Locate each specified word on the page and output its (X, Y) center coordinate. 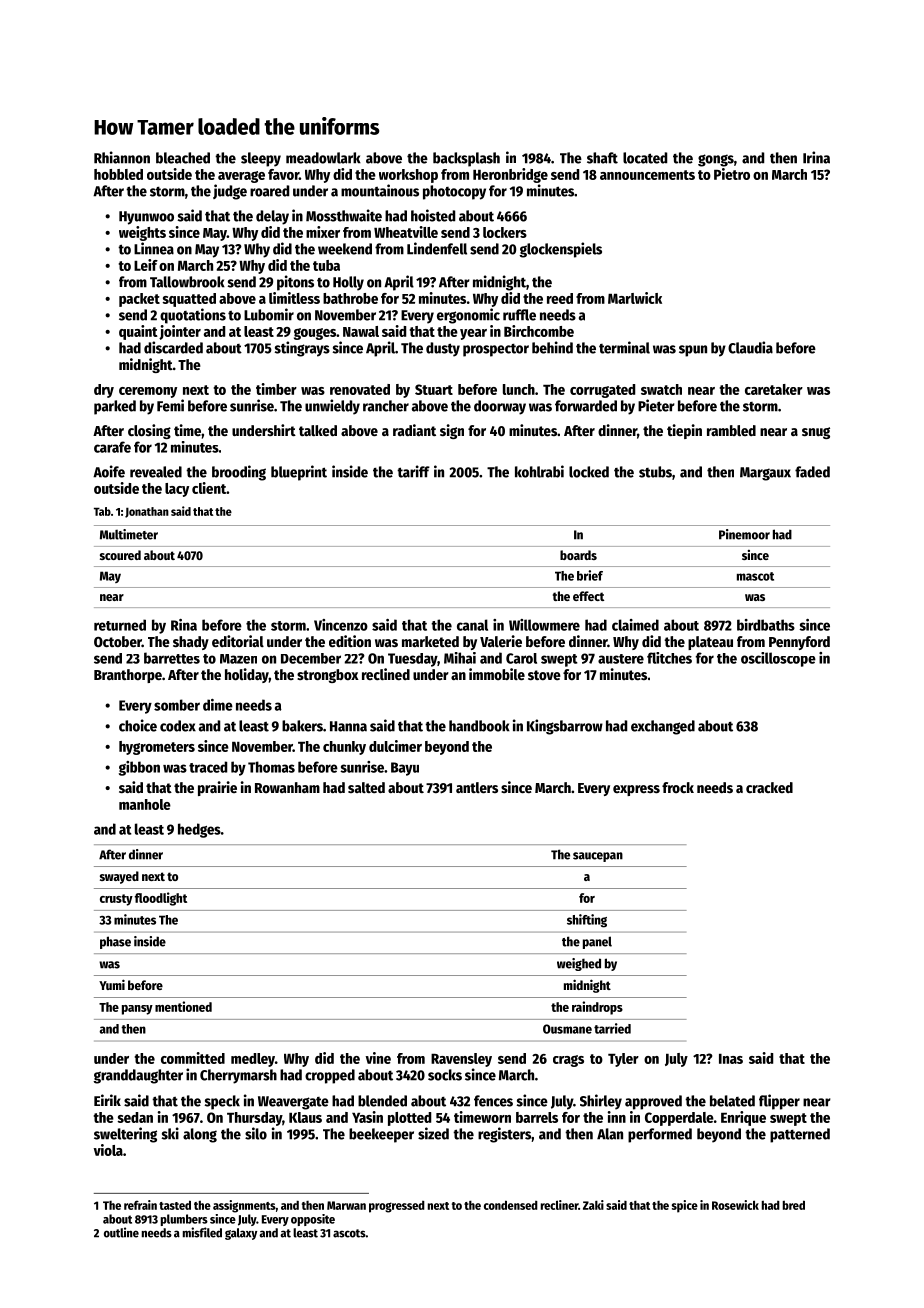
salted (366, 787)
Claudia (750, 347)
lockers (505, 232)
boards (578, 555)
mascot (755, 576)
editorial (238, 641)
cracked (769, 787)
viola (108, 1150)
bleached (183, 158)
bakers (302, 726)
